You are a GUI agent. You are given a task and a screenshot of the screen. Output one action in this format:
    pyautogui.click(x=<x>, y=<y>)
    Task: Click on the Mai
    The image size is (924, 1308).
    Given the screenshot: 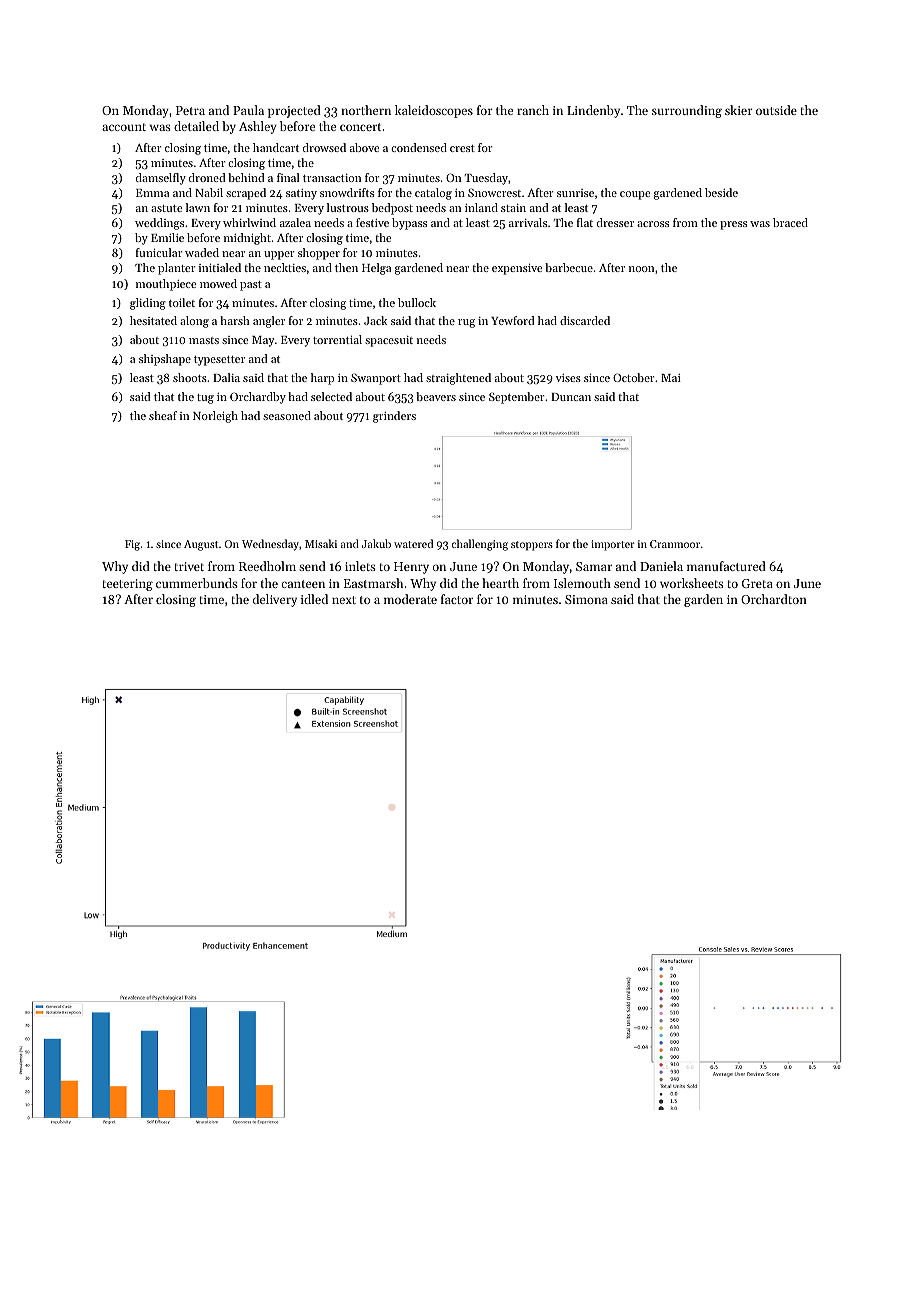 What is the action you would take?
    pyautogui.click(x=671, y=378)
